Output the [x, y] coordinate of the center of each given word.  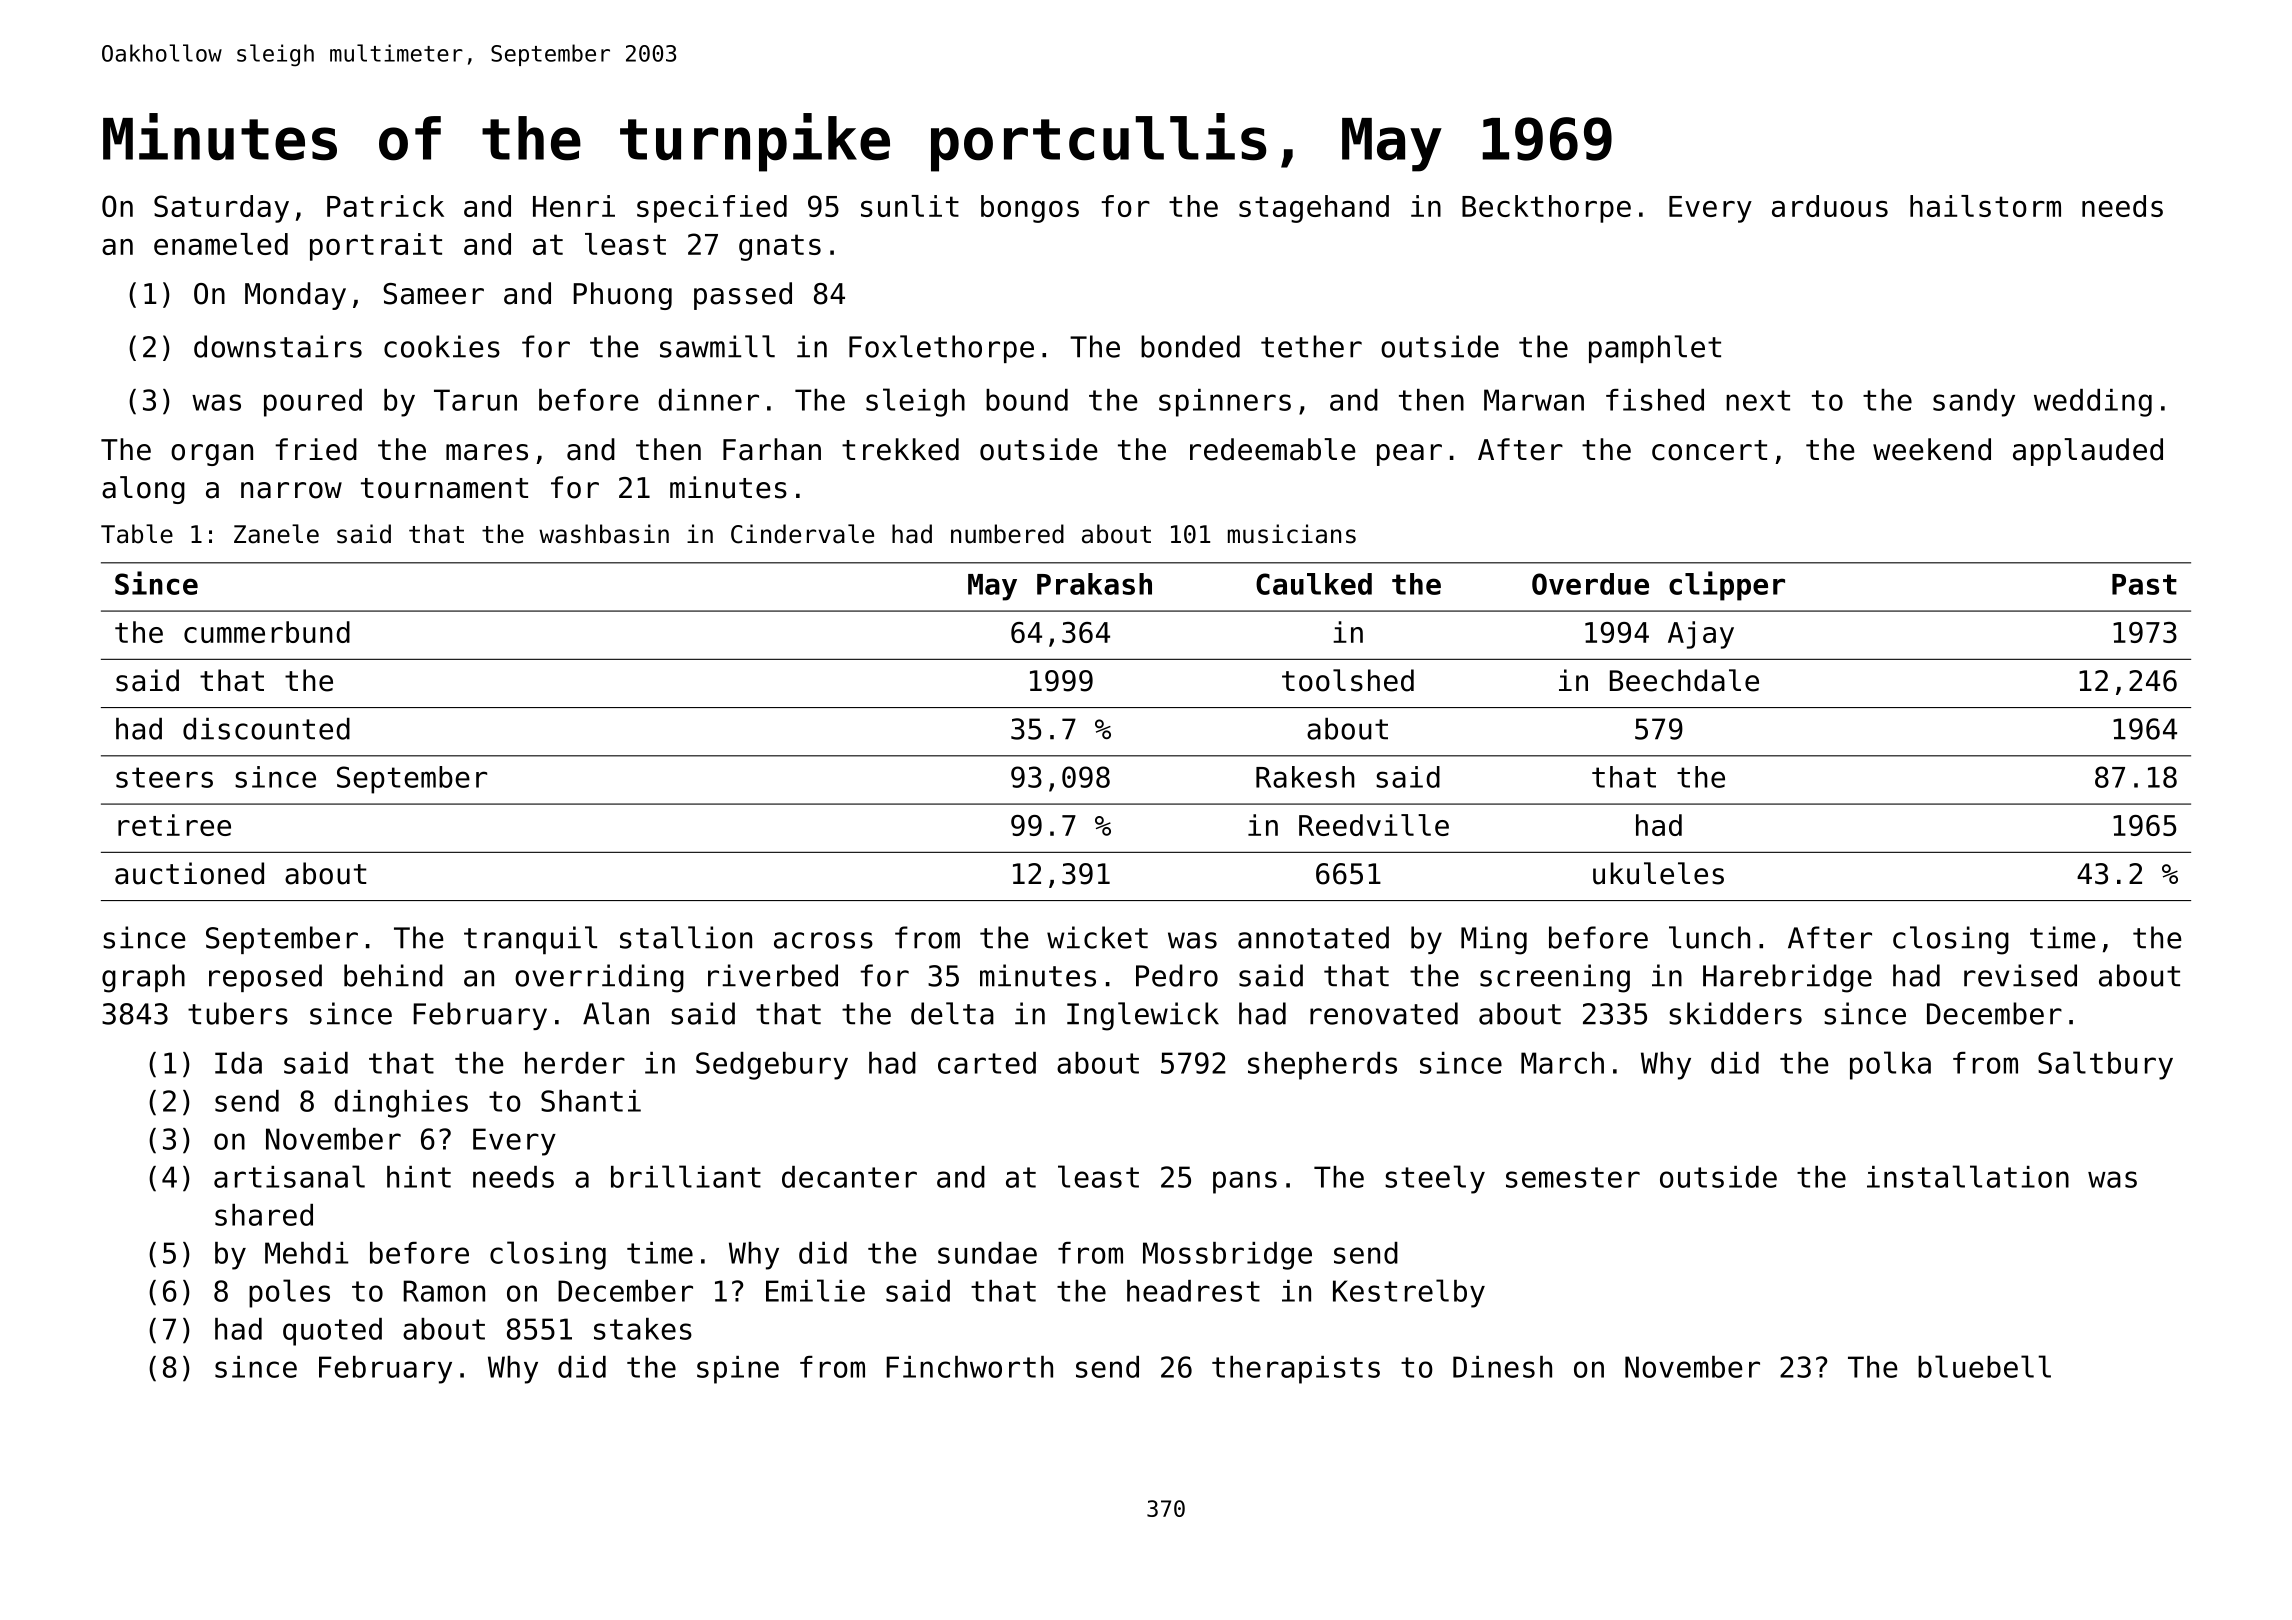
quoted [332, 1332]
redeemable [1273, 449]
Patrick [385, 206]
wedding [2093, 403]
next [1758, 400]
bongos [1030, 209]
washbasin [604, 534]
